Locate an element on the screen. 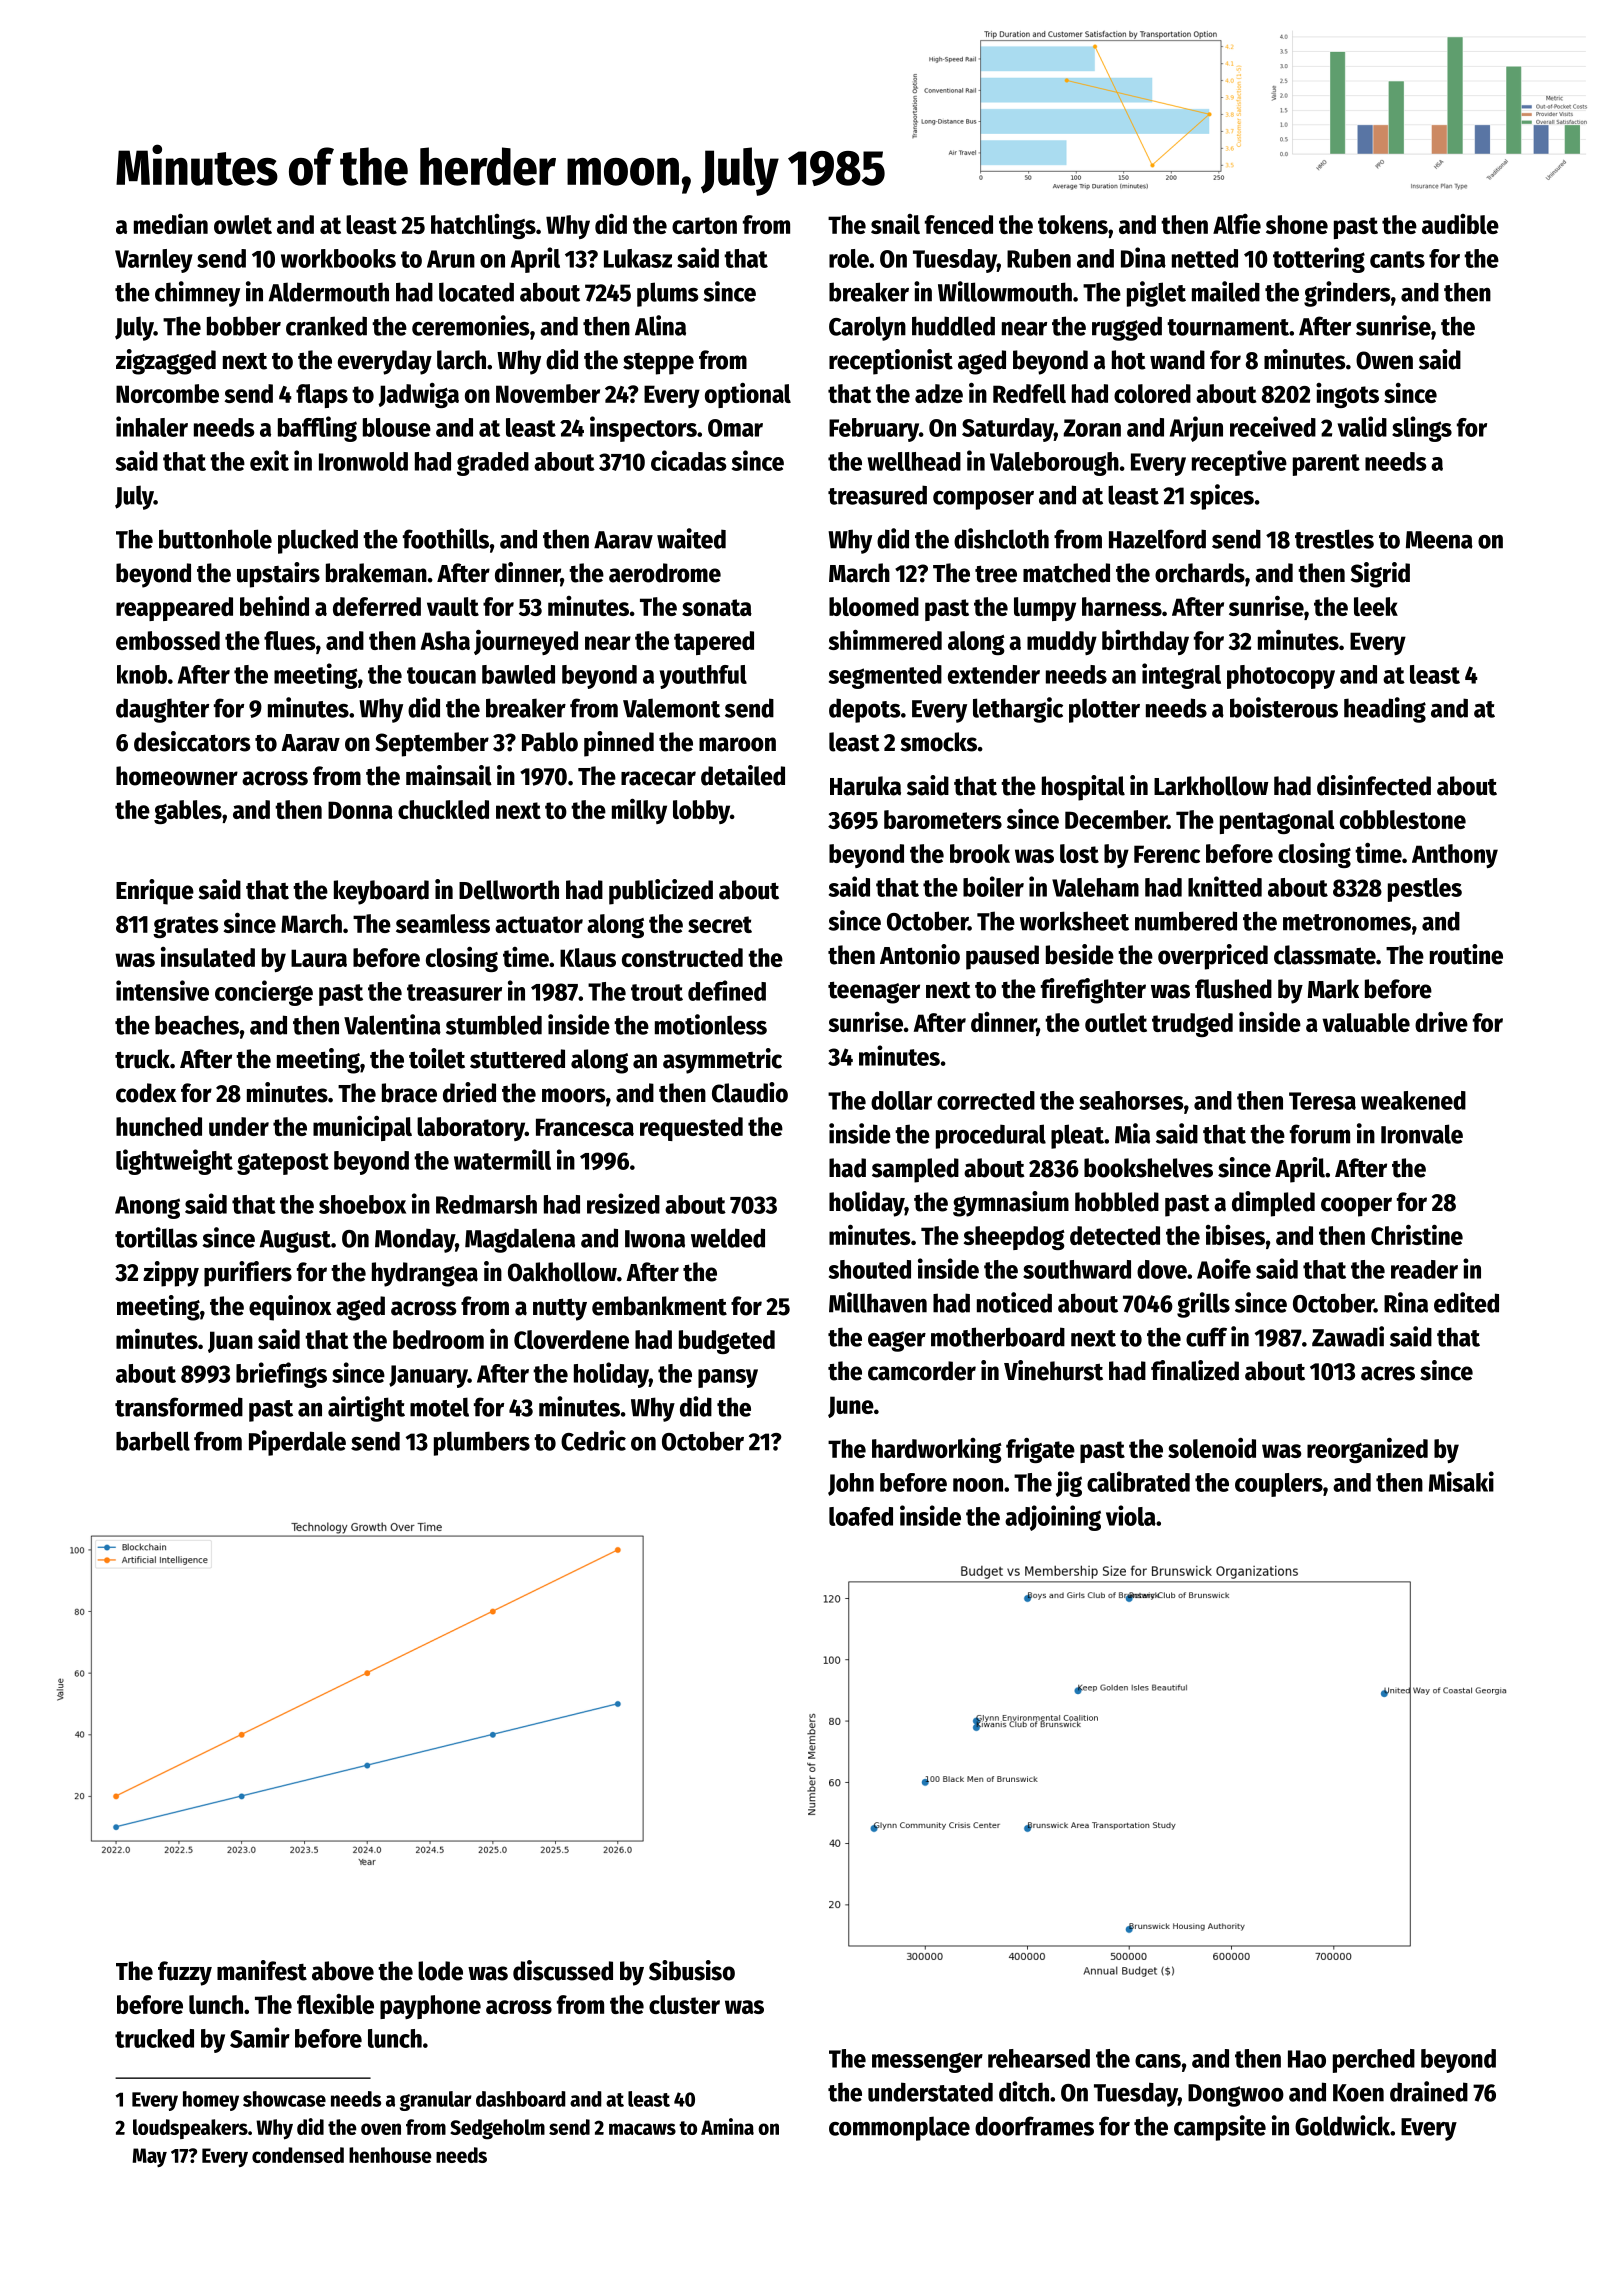  hatchlings is located at coordinates (483, 226).
